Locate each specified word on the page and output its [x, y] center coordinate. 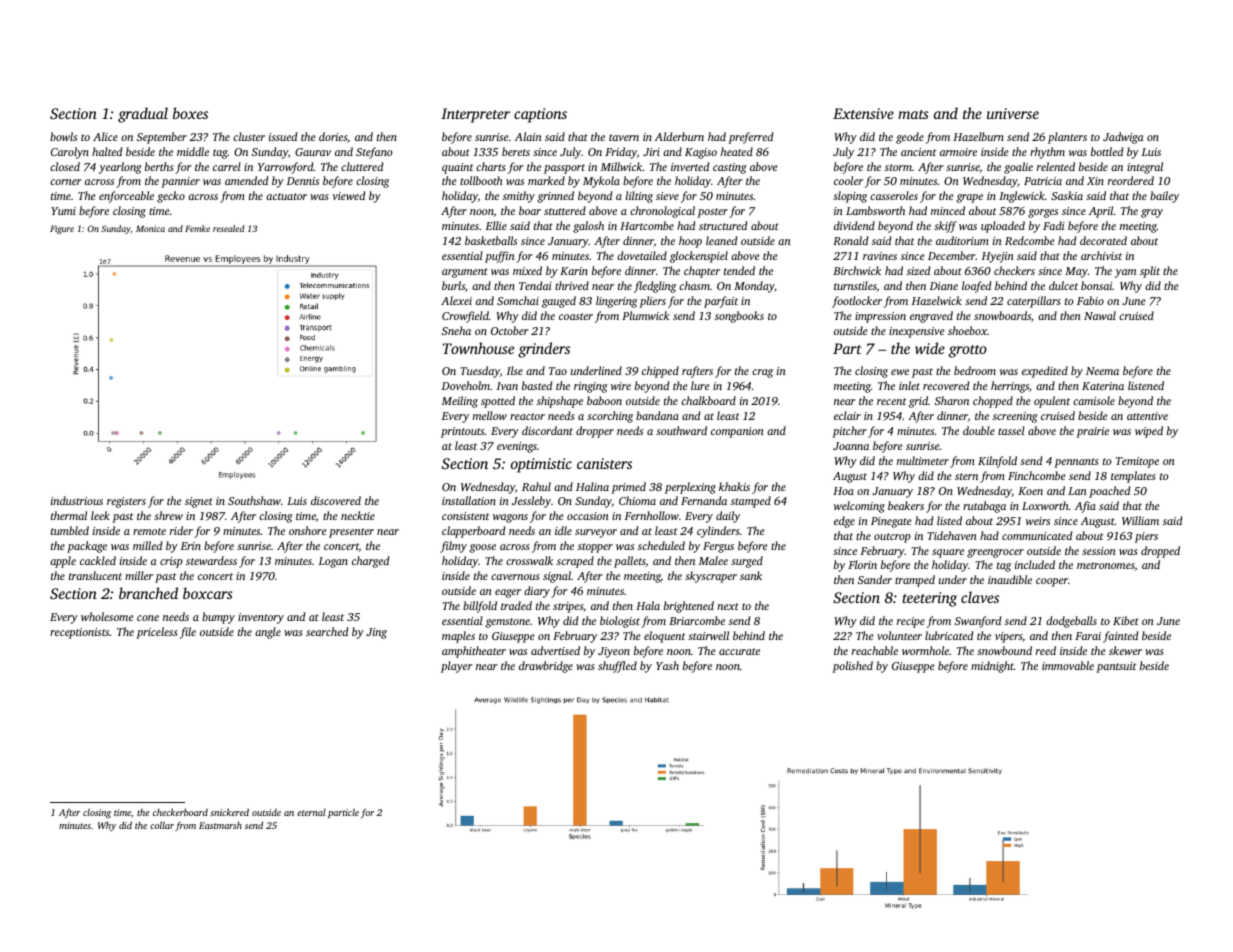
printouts [462, 432]
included [1035, 564]
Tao [558, 371]
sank [751, 575]
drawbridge [546, 667]
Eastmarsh [220, 825]
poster [712, 213]
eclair [847, 415]
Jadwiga [1123, 138]
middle [193, 151]
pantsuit [1116, 667]
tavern [624, 137]
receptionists [79, 633]
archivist [1101, 255]
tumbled [70, 530]
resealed [229, 228]
